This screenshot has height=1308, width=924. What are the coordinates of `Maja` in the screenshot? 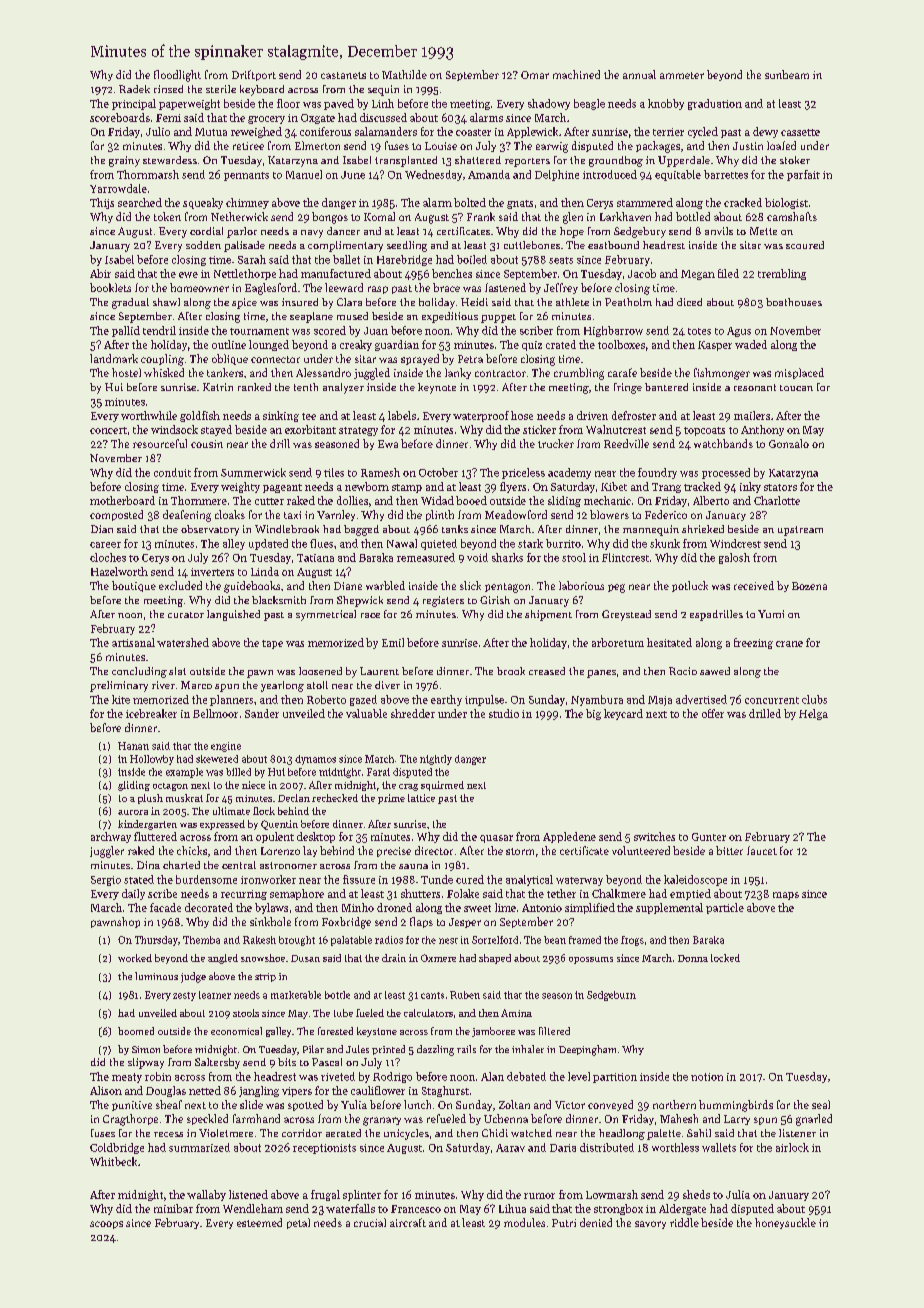 It's located at (660, 701).
